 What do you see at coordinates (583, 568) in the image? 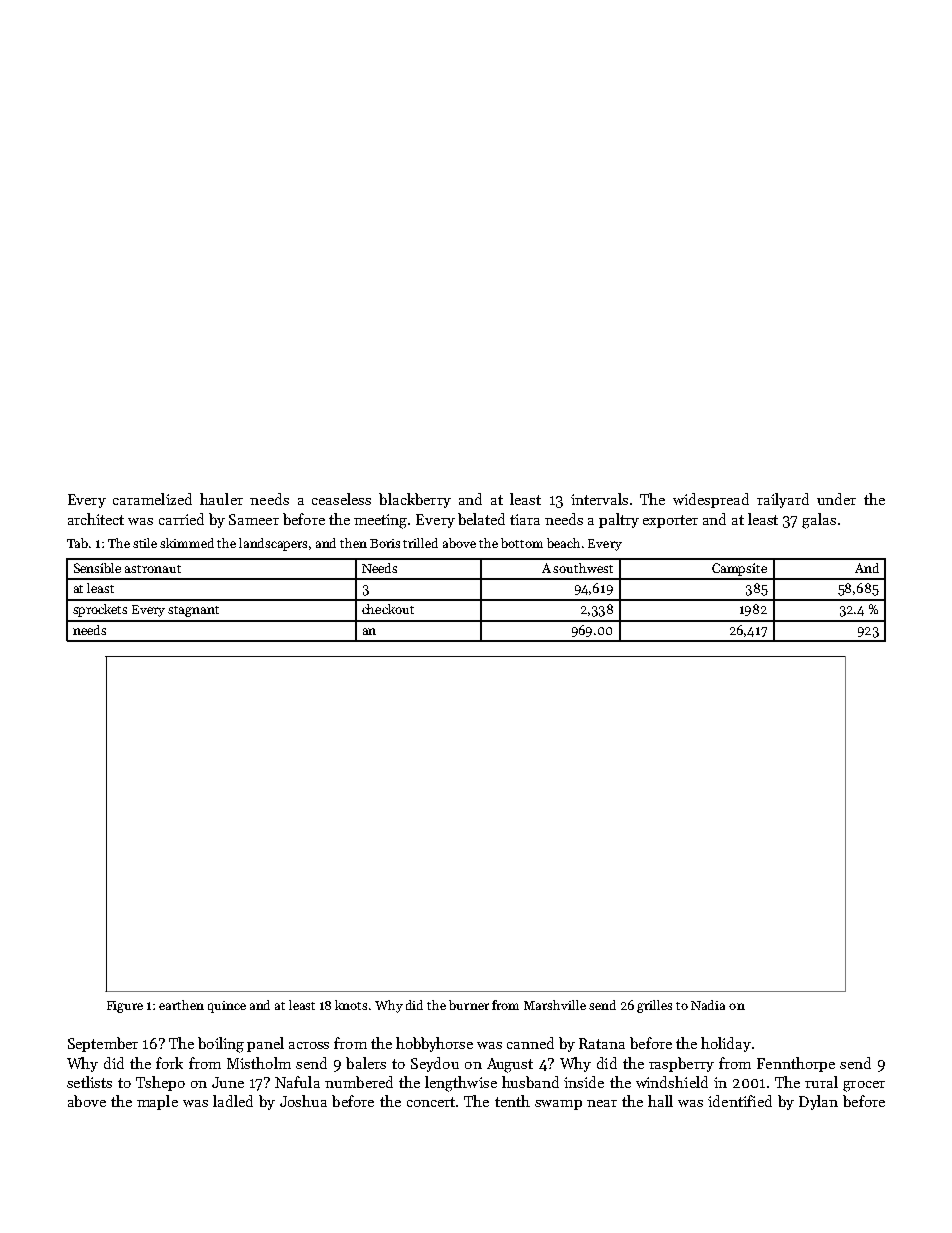
I see `southwest` at bounding box center [583, 568].
